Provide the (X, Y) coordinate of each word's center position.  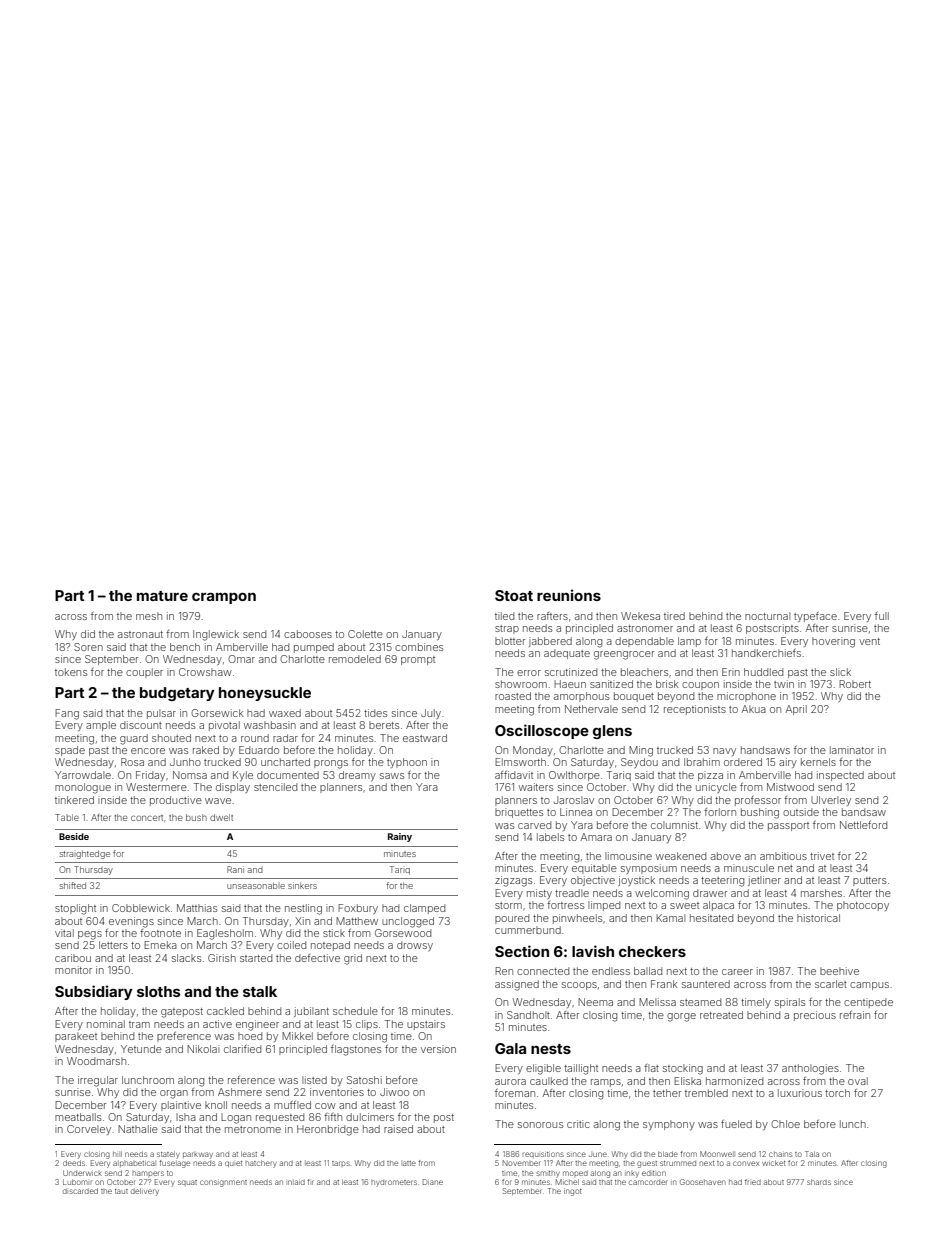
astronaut (140, 634)
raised (398, 1129)
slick (840, 672)
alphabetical (134, 1164)
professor (758, 801)
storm (508, 905)
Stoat (514, 595)
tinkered (74, 800)
